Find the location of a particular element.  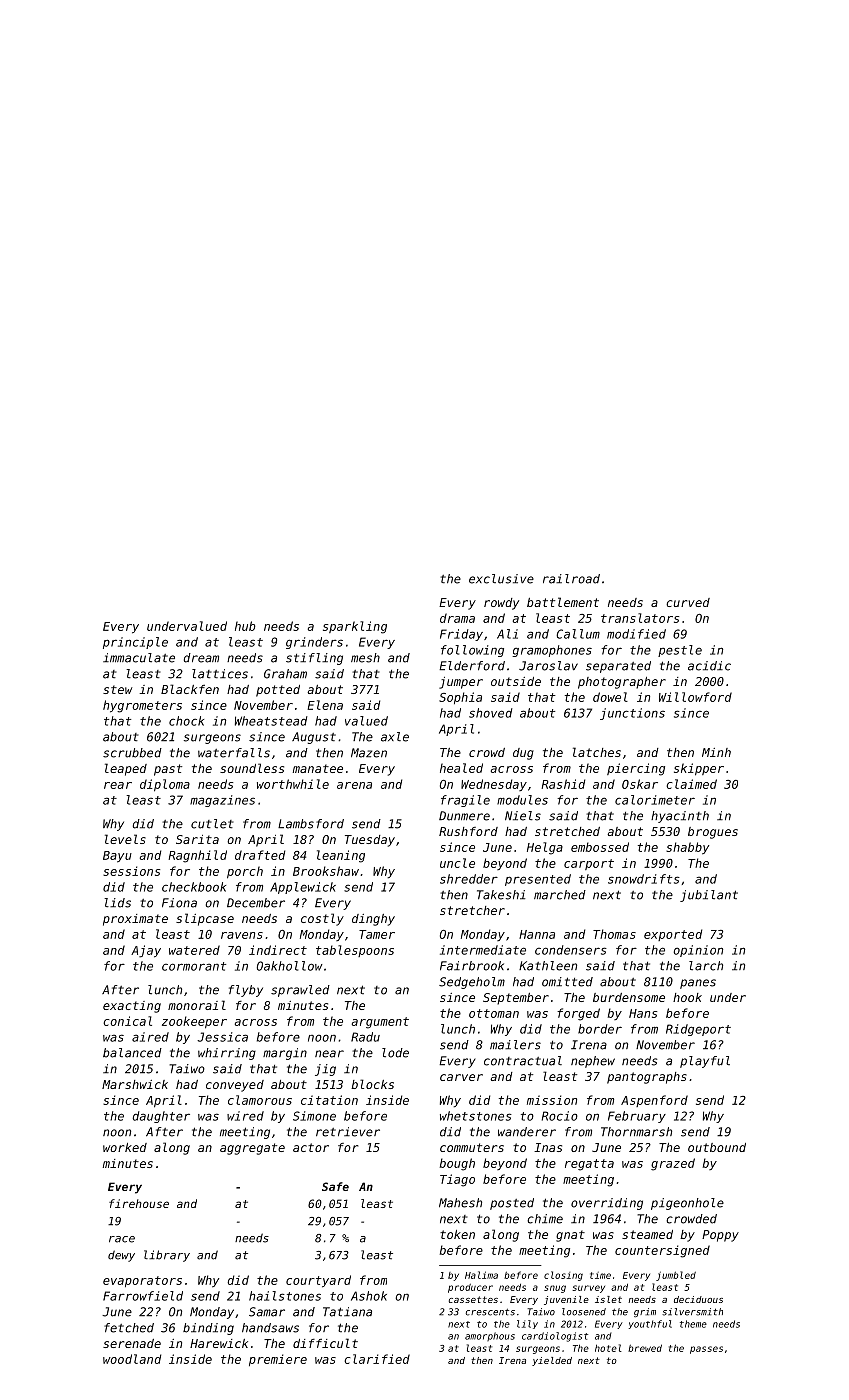

past is located at coordinates (168, 770).
